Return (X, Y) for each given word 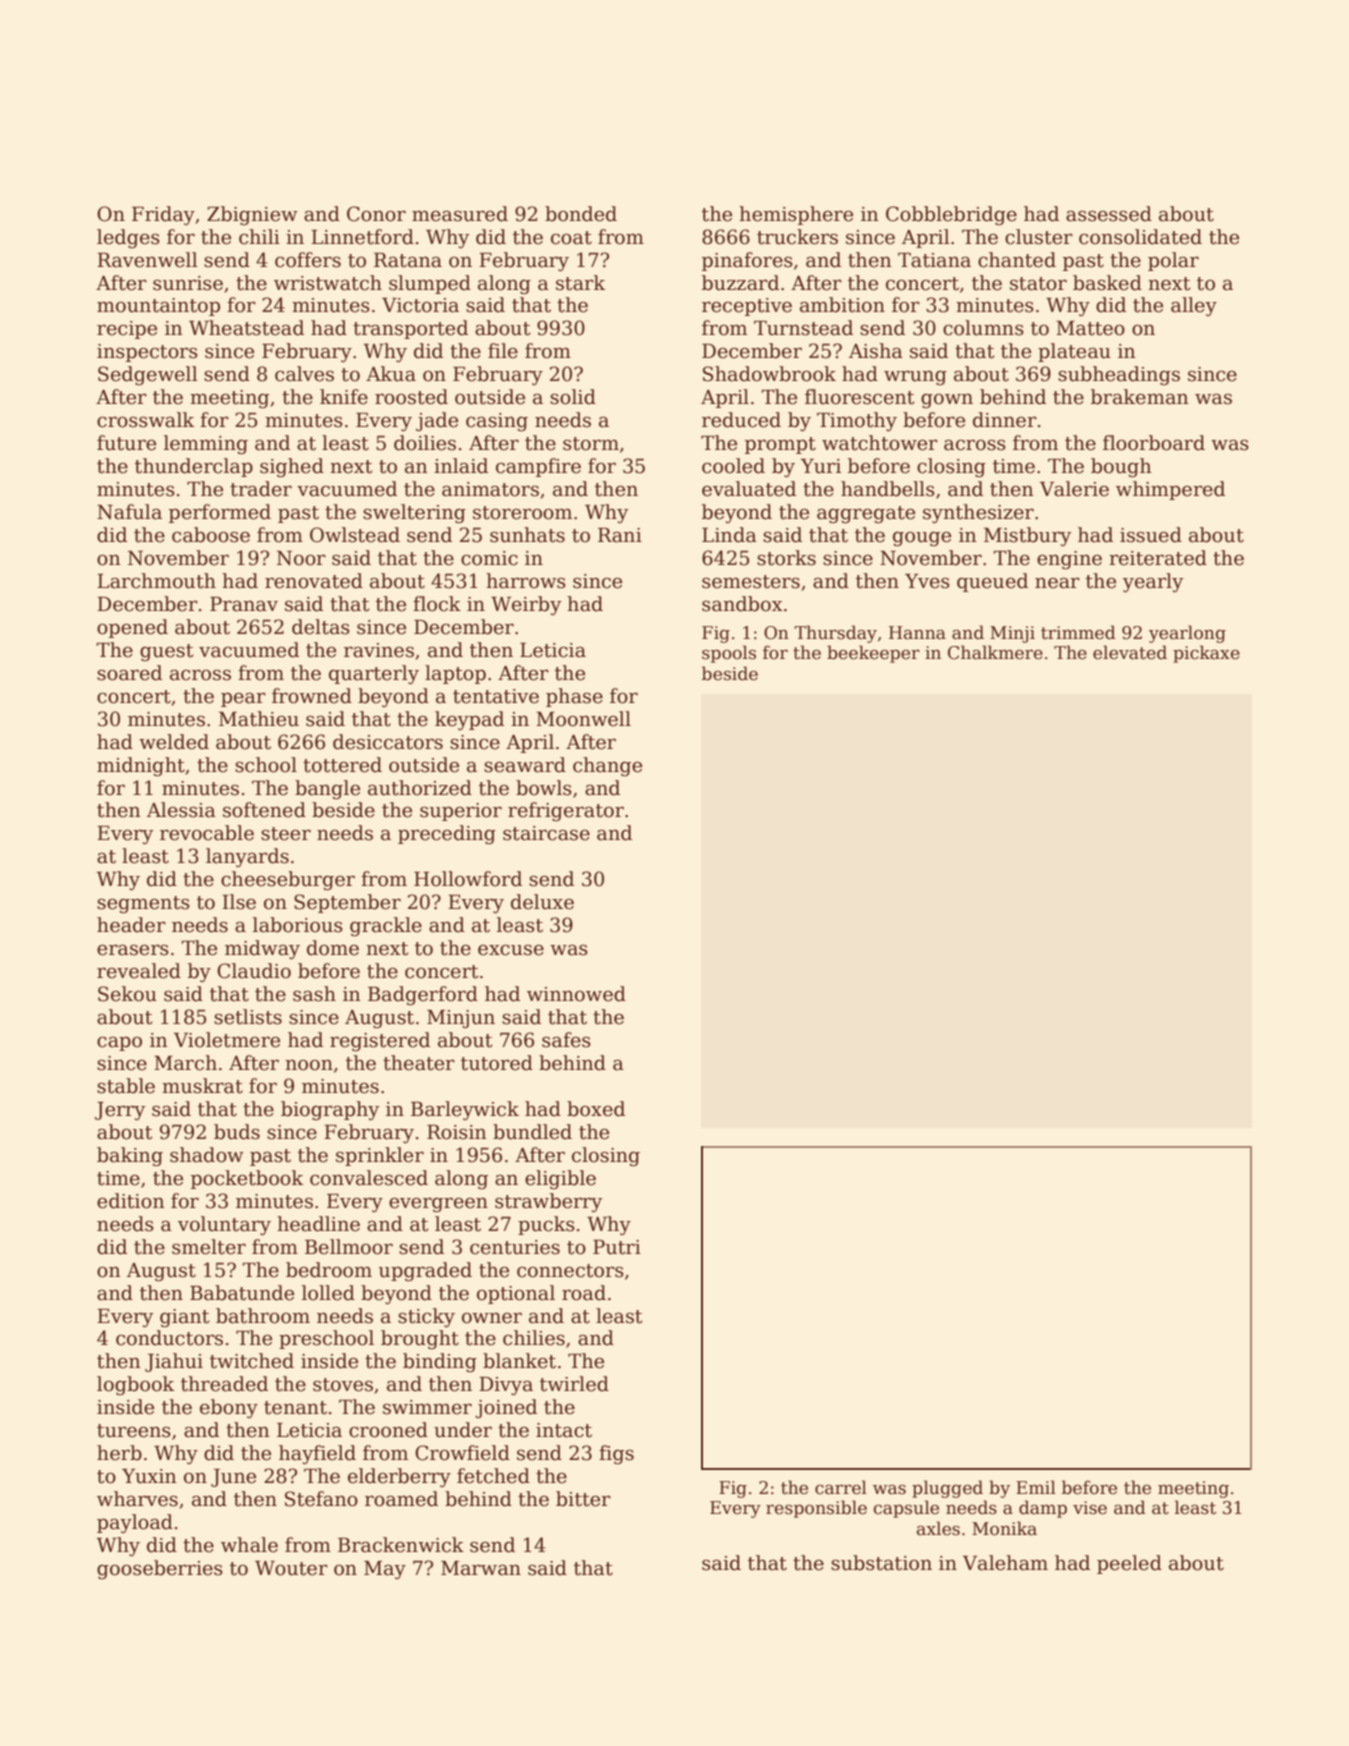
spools (729, 654)
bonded (581, 214)
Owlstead (355, 535)
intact (564, 1430)
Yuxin (149, 1476)
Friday (163, 215)
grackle (386, 926)
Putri (617, 1247)
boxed (596, 1109)
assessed (1109, 214)
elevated (1130, 652)
